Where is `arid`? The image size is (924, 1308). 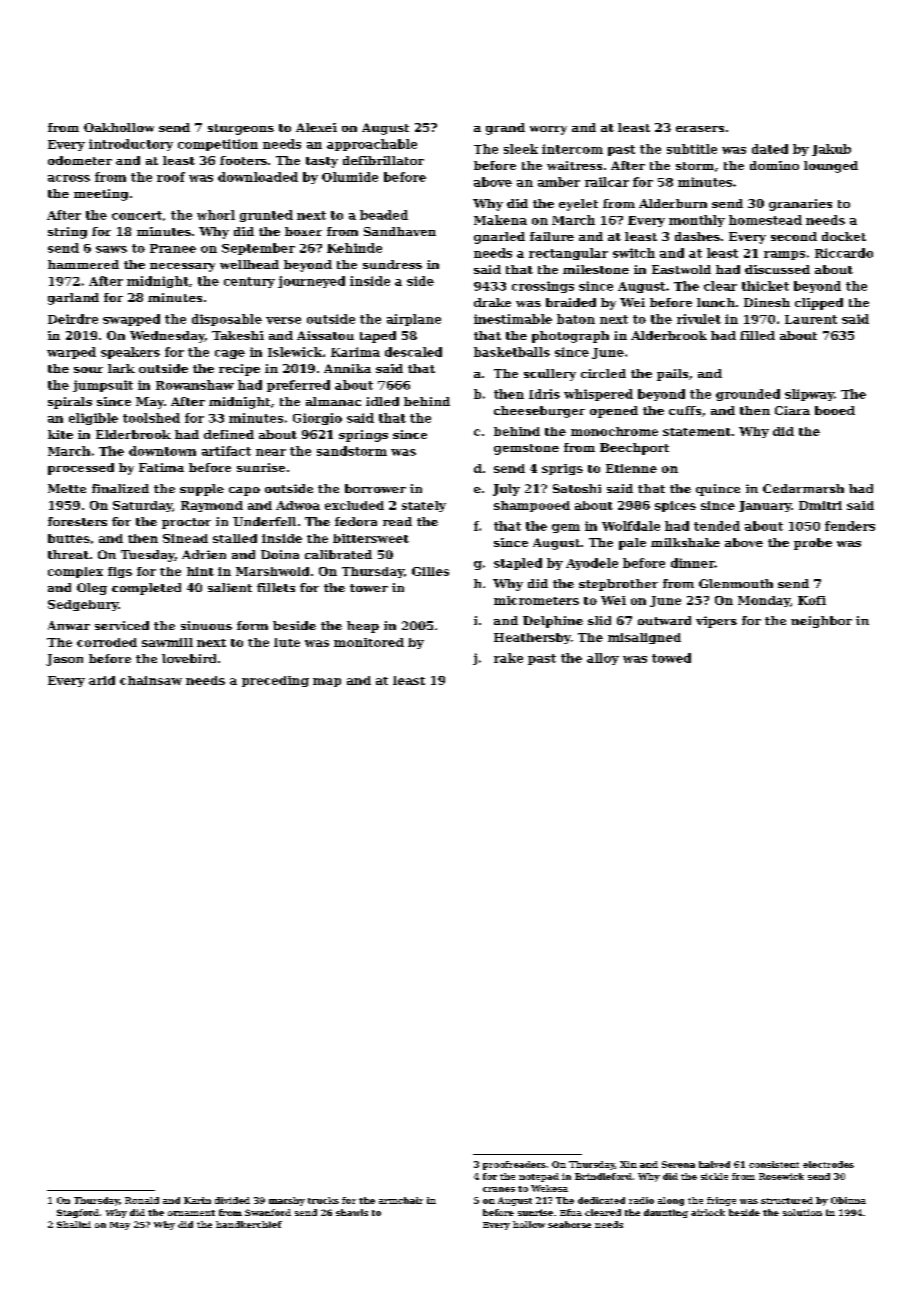
arid is located at coordinates (102, 680).
